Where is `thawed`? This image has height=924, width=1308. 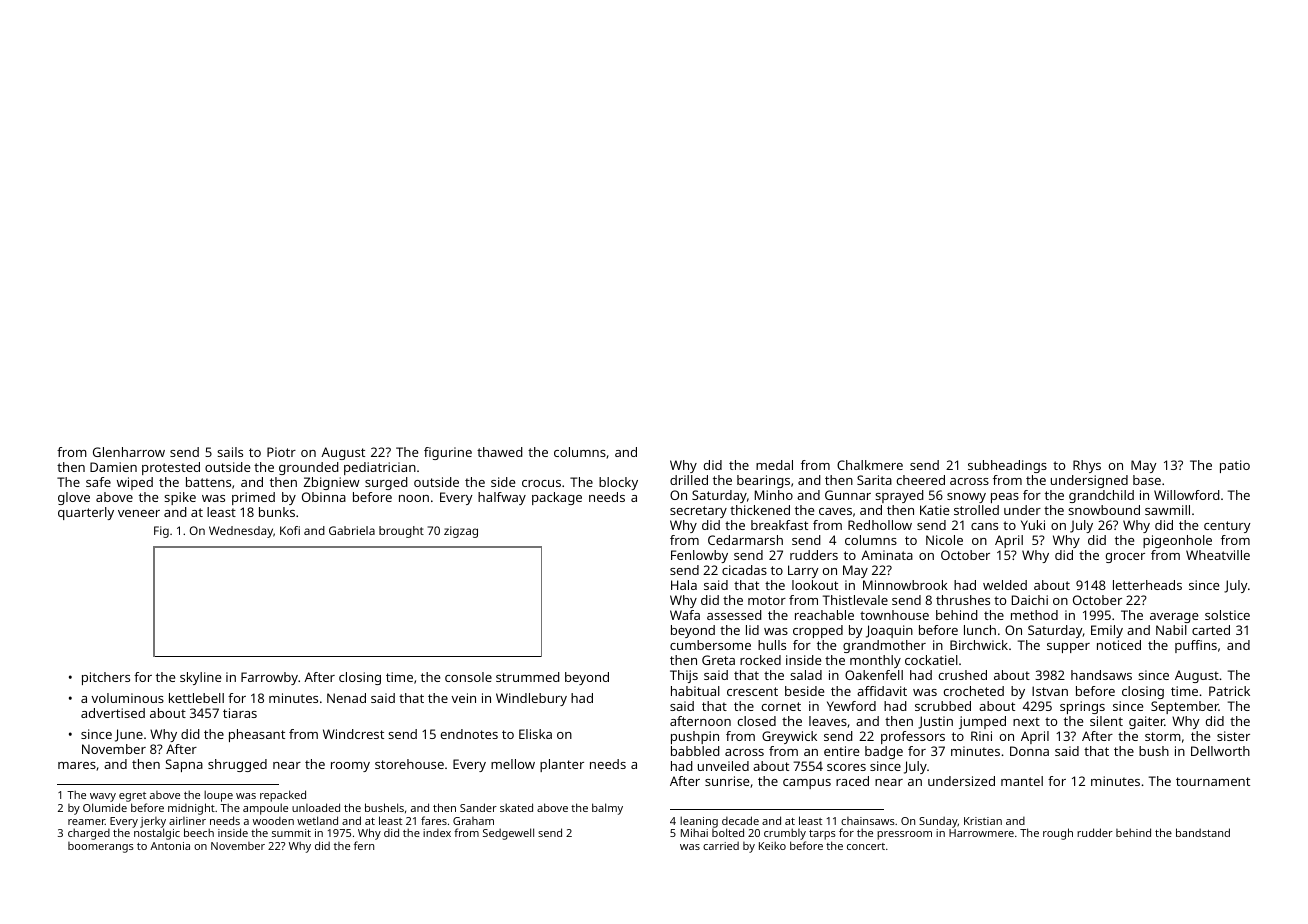
thawed is located at coordinates (500, 452).
